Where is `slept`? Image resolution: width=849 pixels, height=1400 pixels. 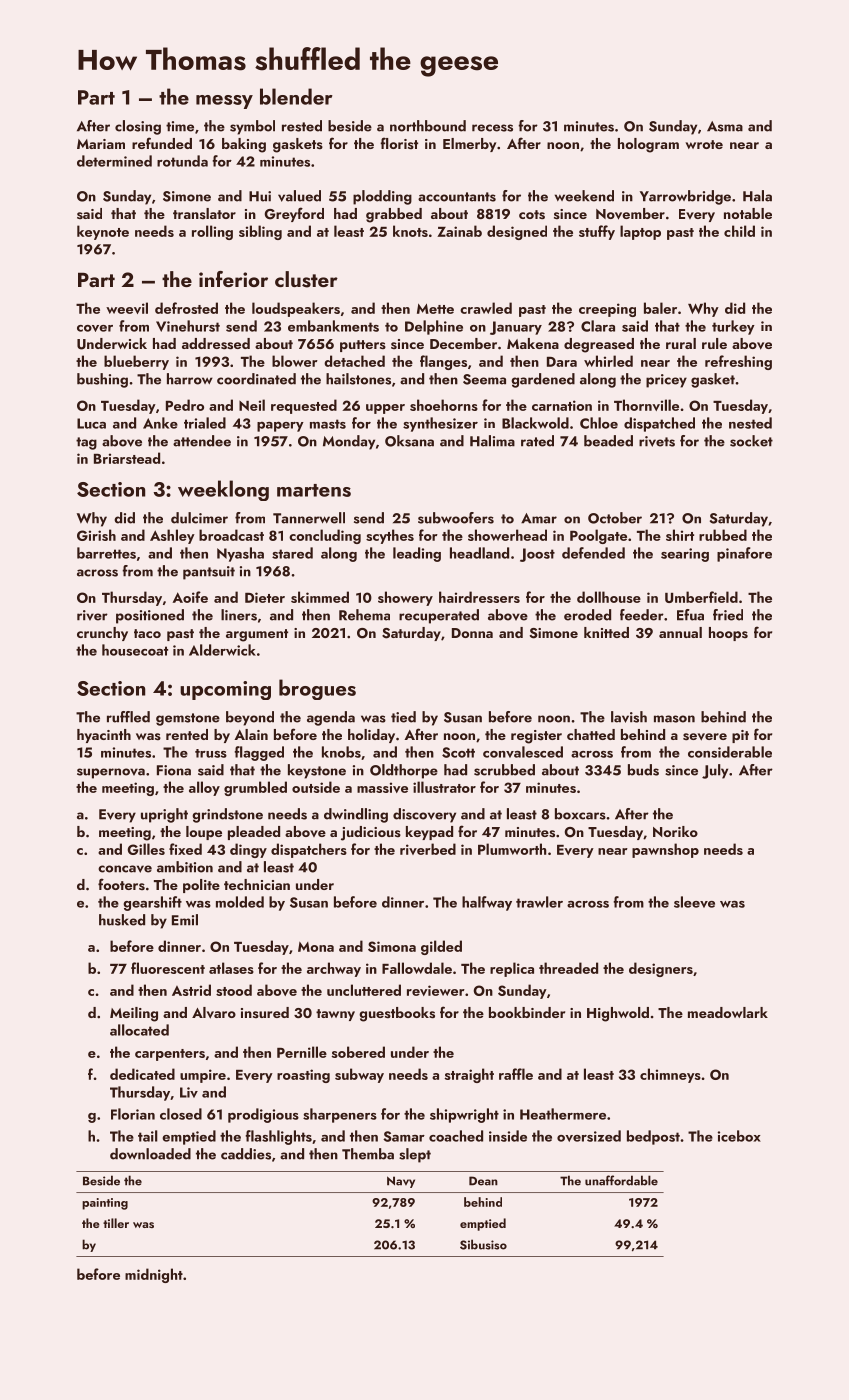 slept is located at coordinates (415, 1155).
